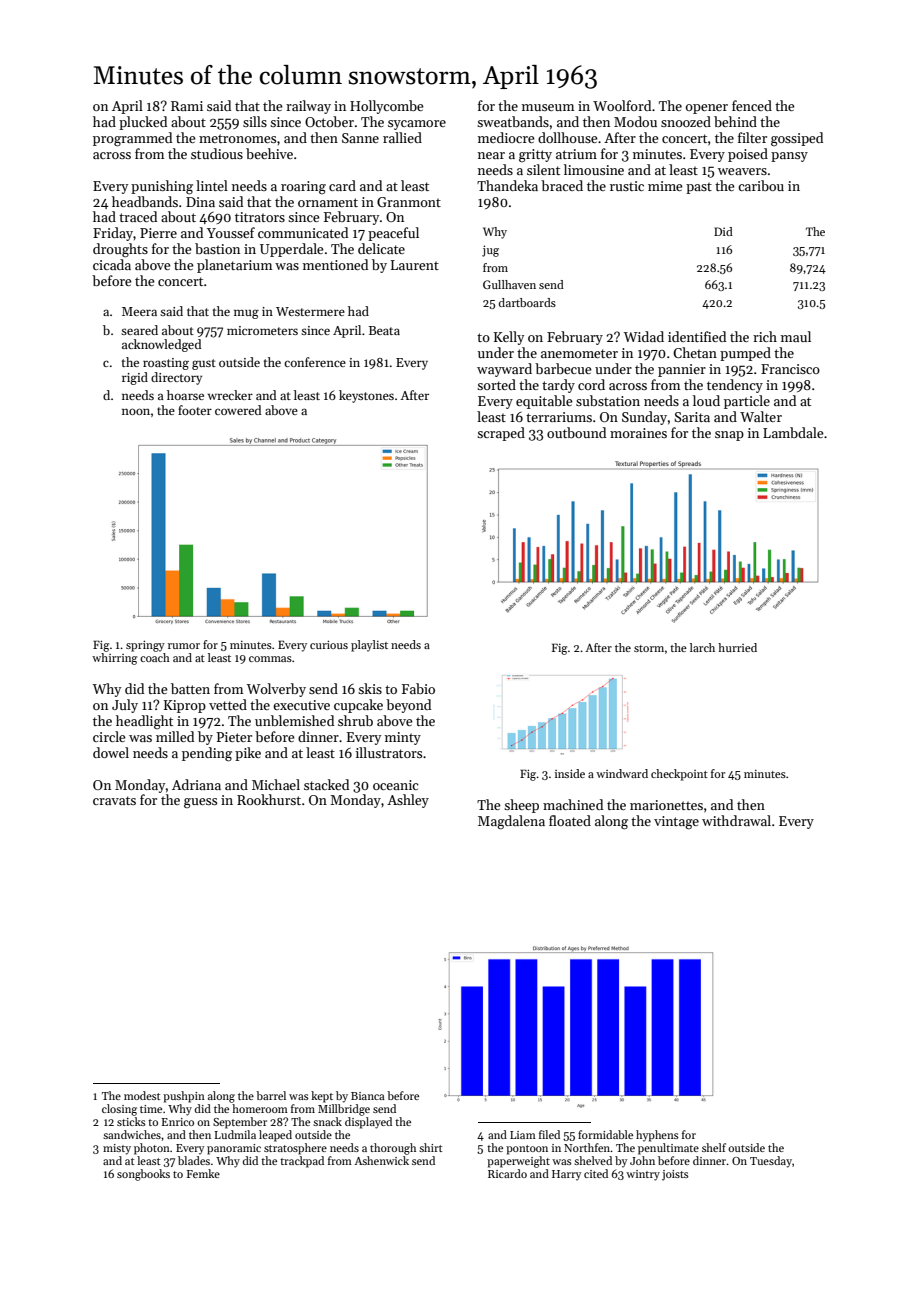 This screenshot has height=1314, width=924. I want to click on Bianca, so click(368, 1096).
